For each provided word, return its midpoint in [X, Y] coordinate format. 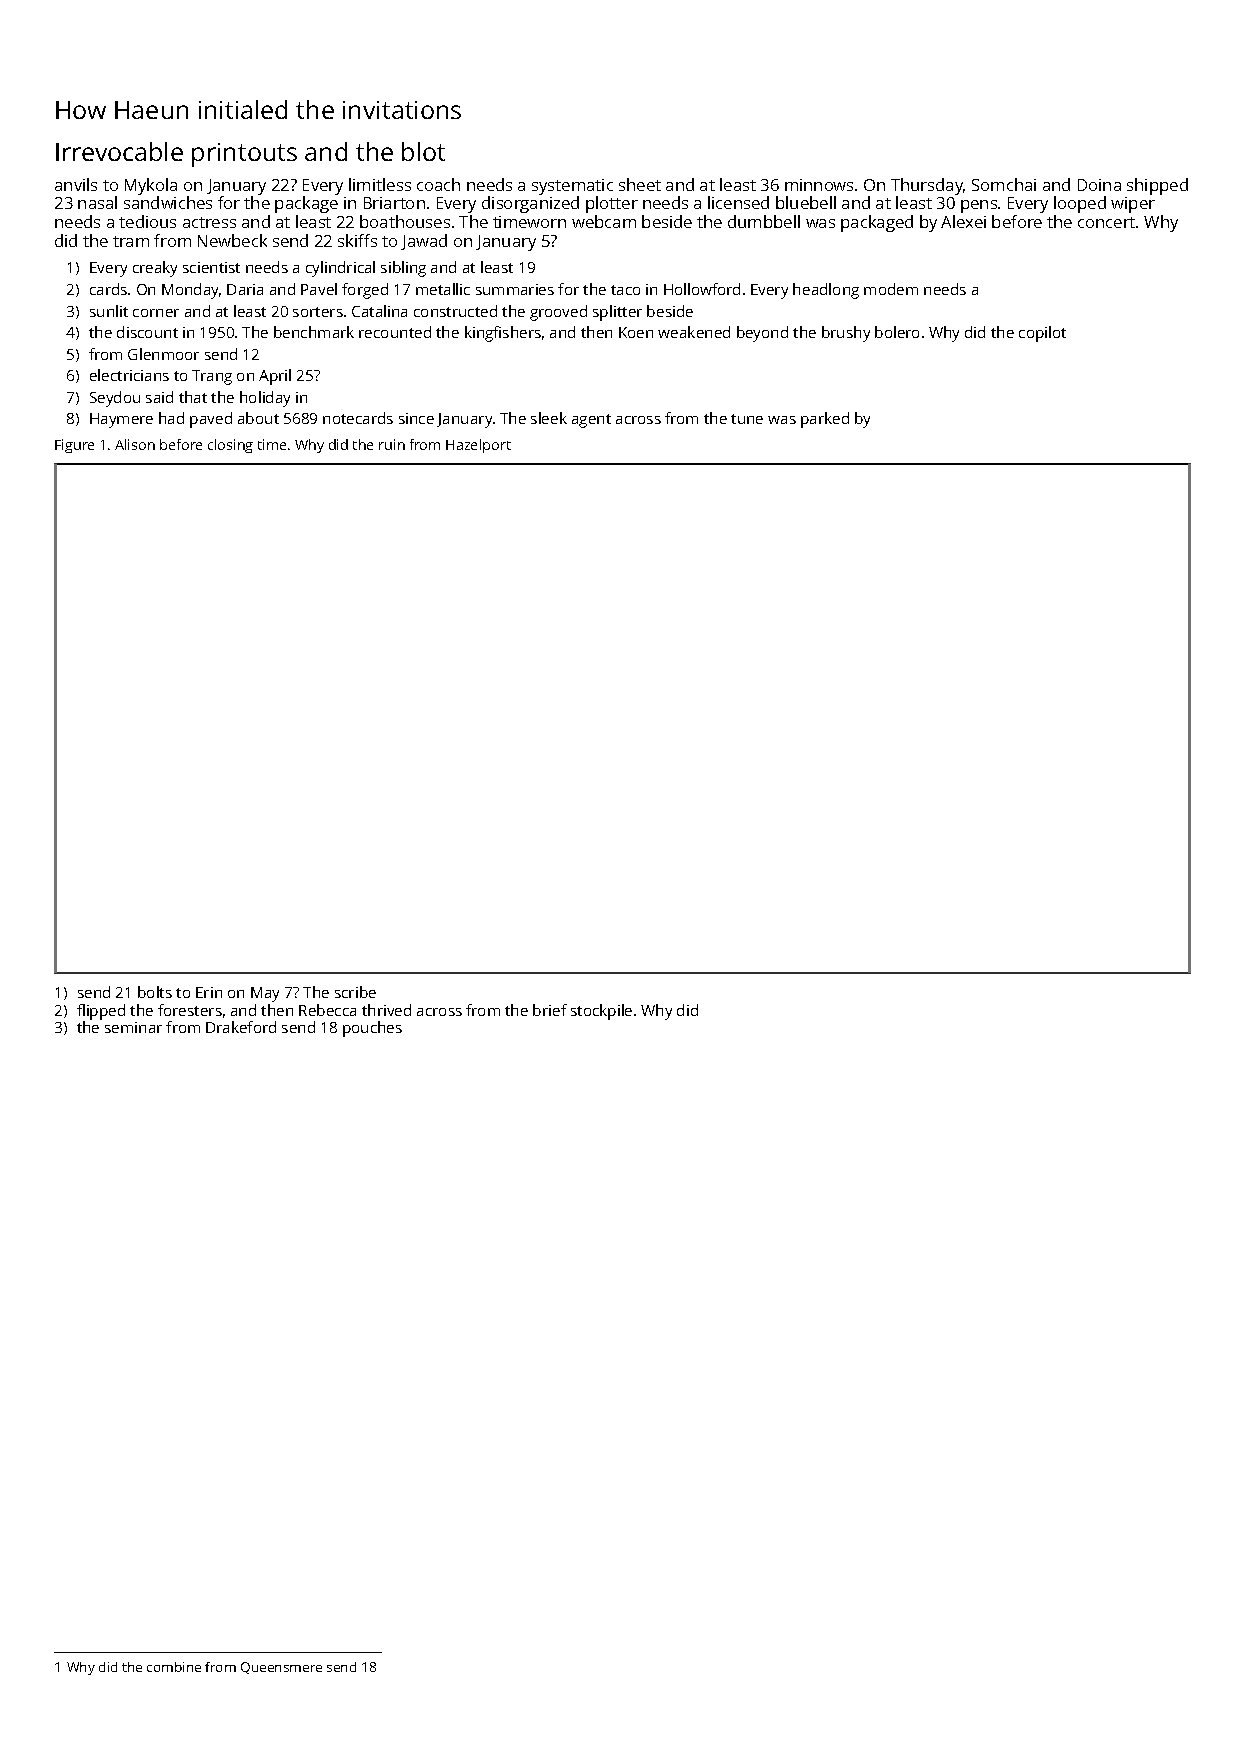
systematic [572, 187]
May [265, 994]
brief [550, 1010]
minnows [819, 185]
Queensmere [281, 1668]
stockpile [601, 1012]
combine [174, 1667]
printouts [244, 155]
